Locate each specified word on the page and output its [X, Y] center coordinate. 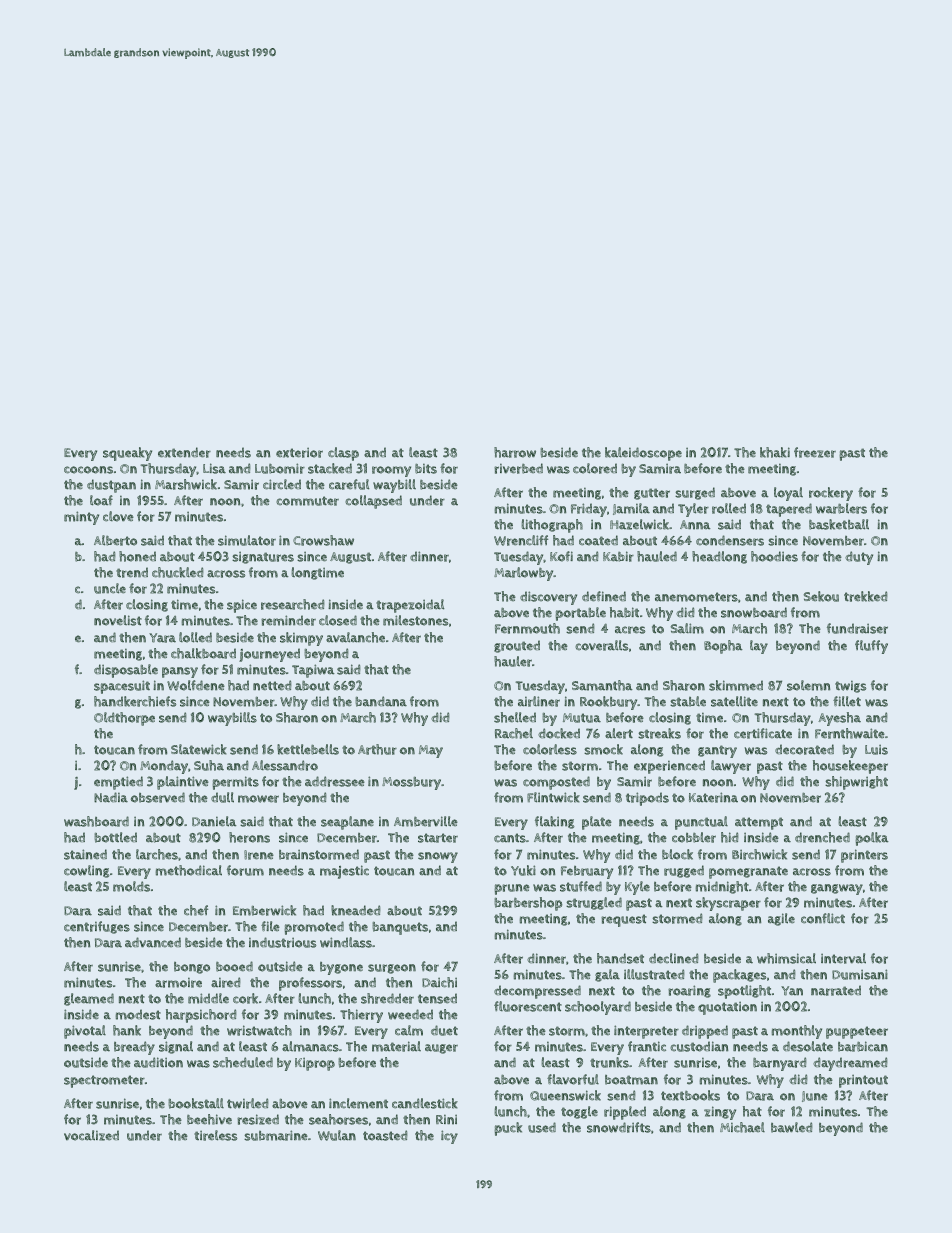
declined [673, 958]
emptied [118, 783]
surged [695, 493]
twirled [247, 1103]
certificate [763, 733]
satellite [734, 701]
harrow [515, 452]
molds [131, 886]
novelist [118, 620]
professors [310, 984]
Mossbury [411, 783]
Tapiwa [313, 671]
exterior [299, 453]
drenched [822, 837]
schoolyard [598, 1008]
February [587, 872]
